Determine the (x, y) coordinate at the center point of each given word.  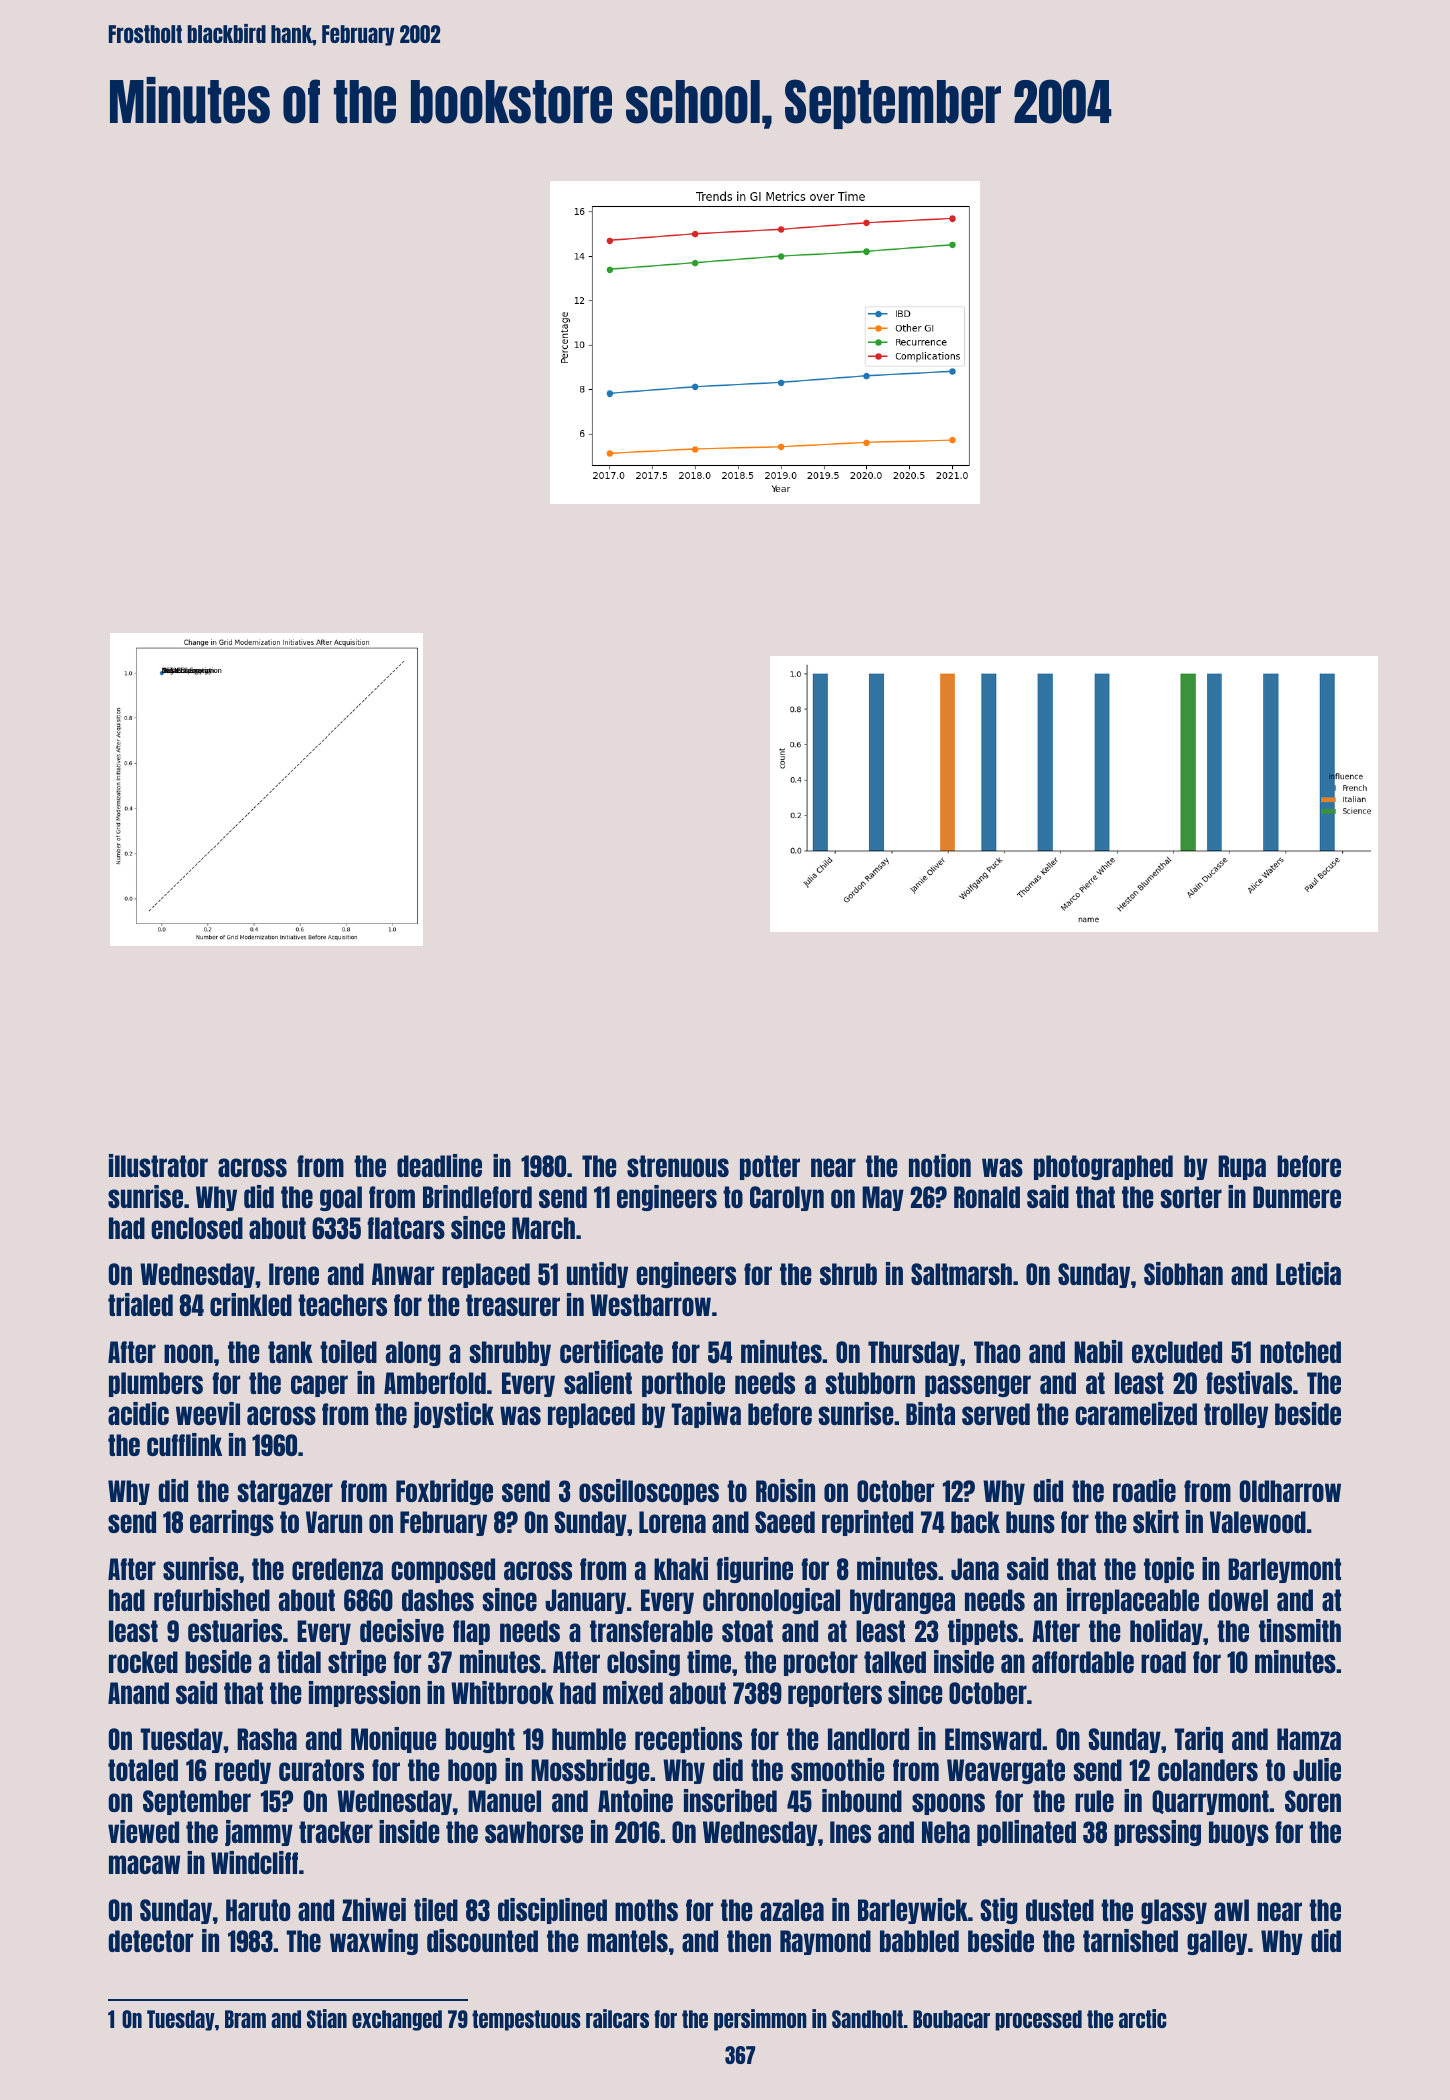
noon (188, 1353)
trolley (1236, 1415)
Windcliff (254, 1862)
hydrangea (902, 1601)
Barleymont (1284, 1570)
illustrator (158, 1165)
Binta (930, 1413)
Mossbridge (590, 1771)
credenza (337, 1569)
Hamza (1309, 1739)
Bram (245, 2019)
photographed (1103, 1167)
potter (770, 1167)
